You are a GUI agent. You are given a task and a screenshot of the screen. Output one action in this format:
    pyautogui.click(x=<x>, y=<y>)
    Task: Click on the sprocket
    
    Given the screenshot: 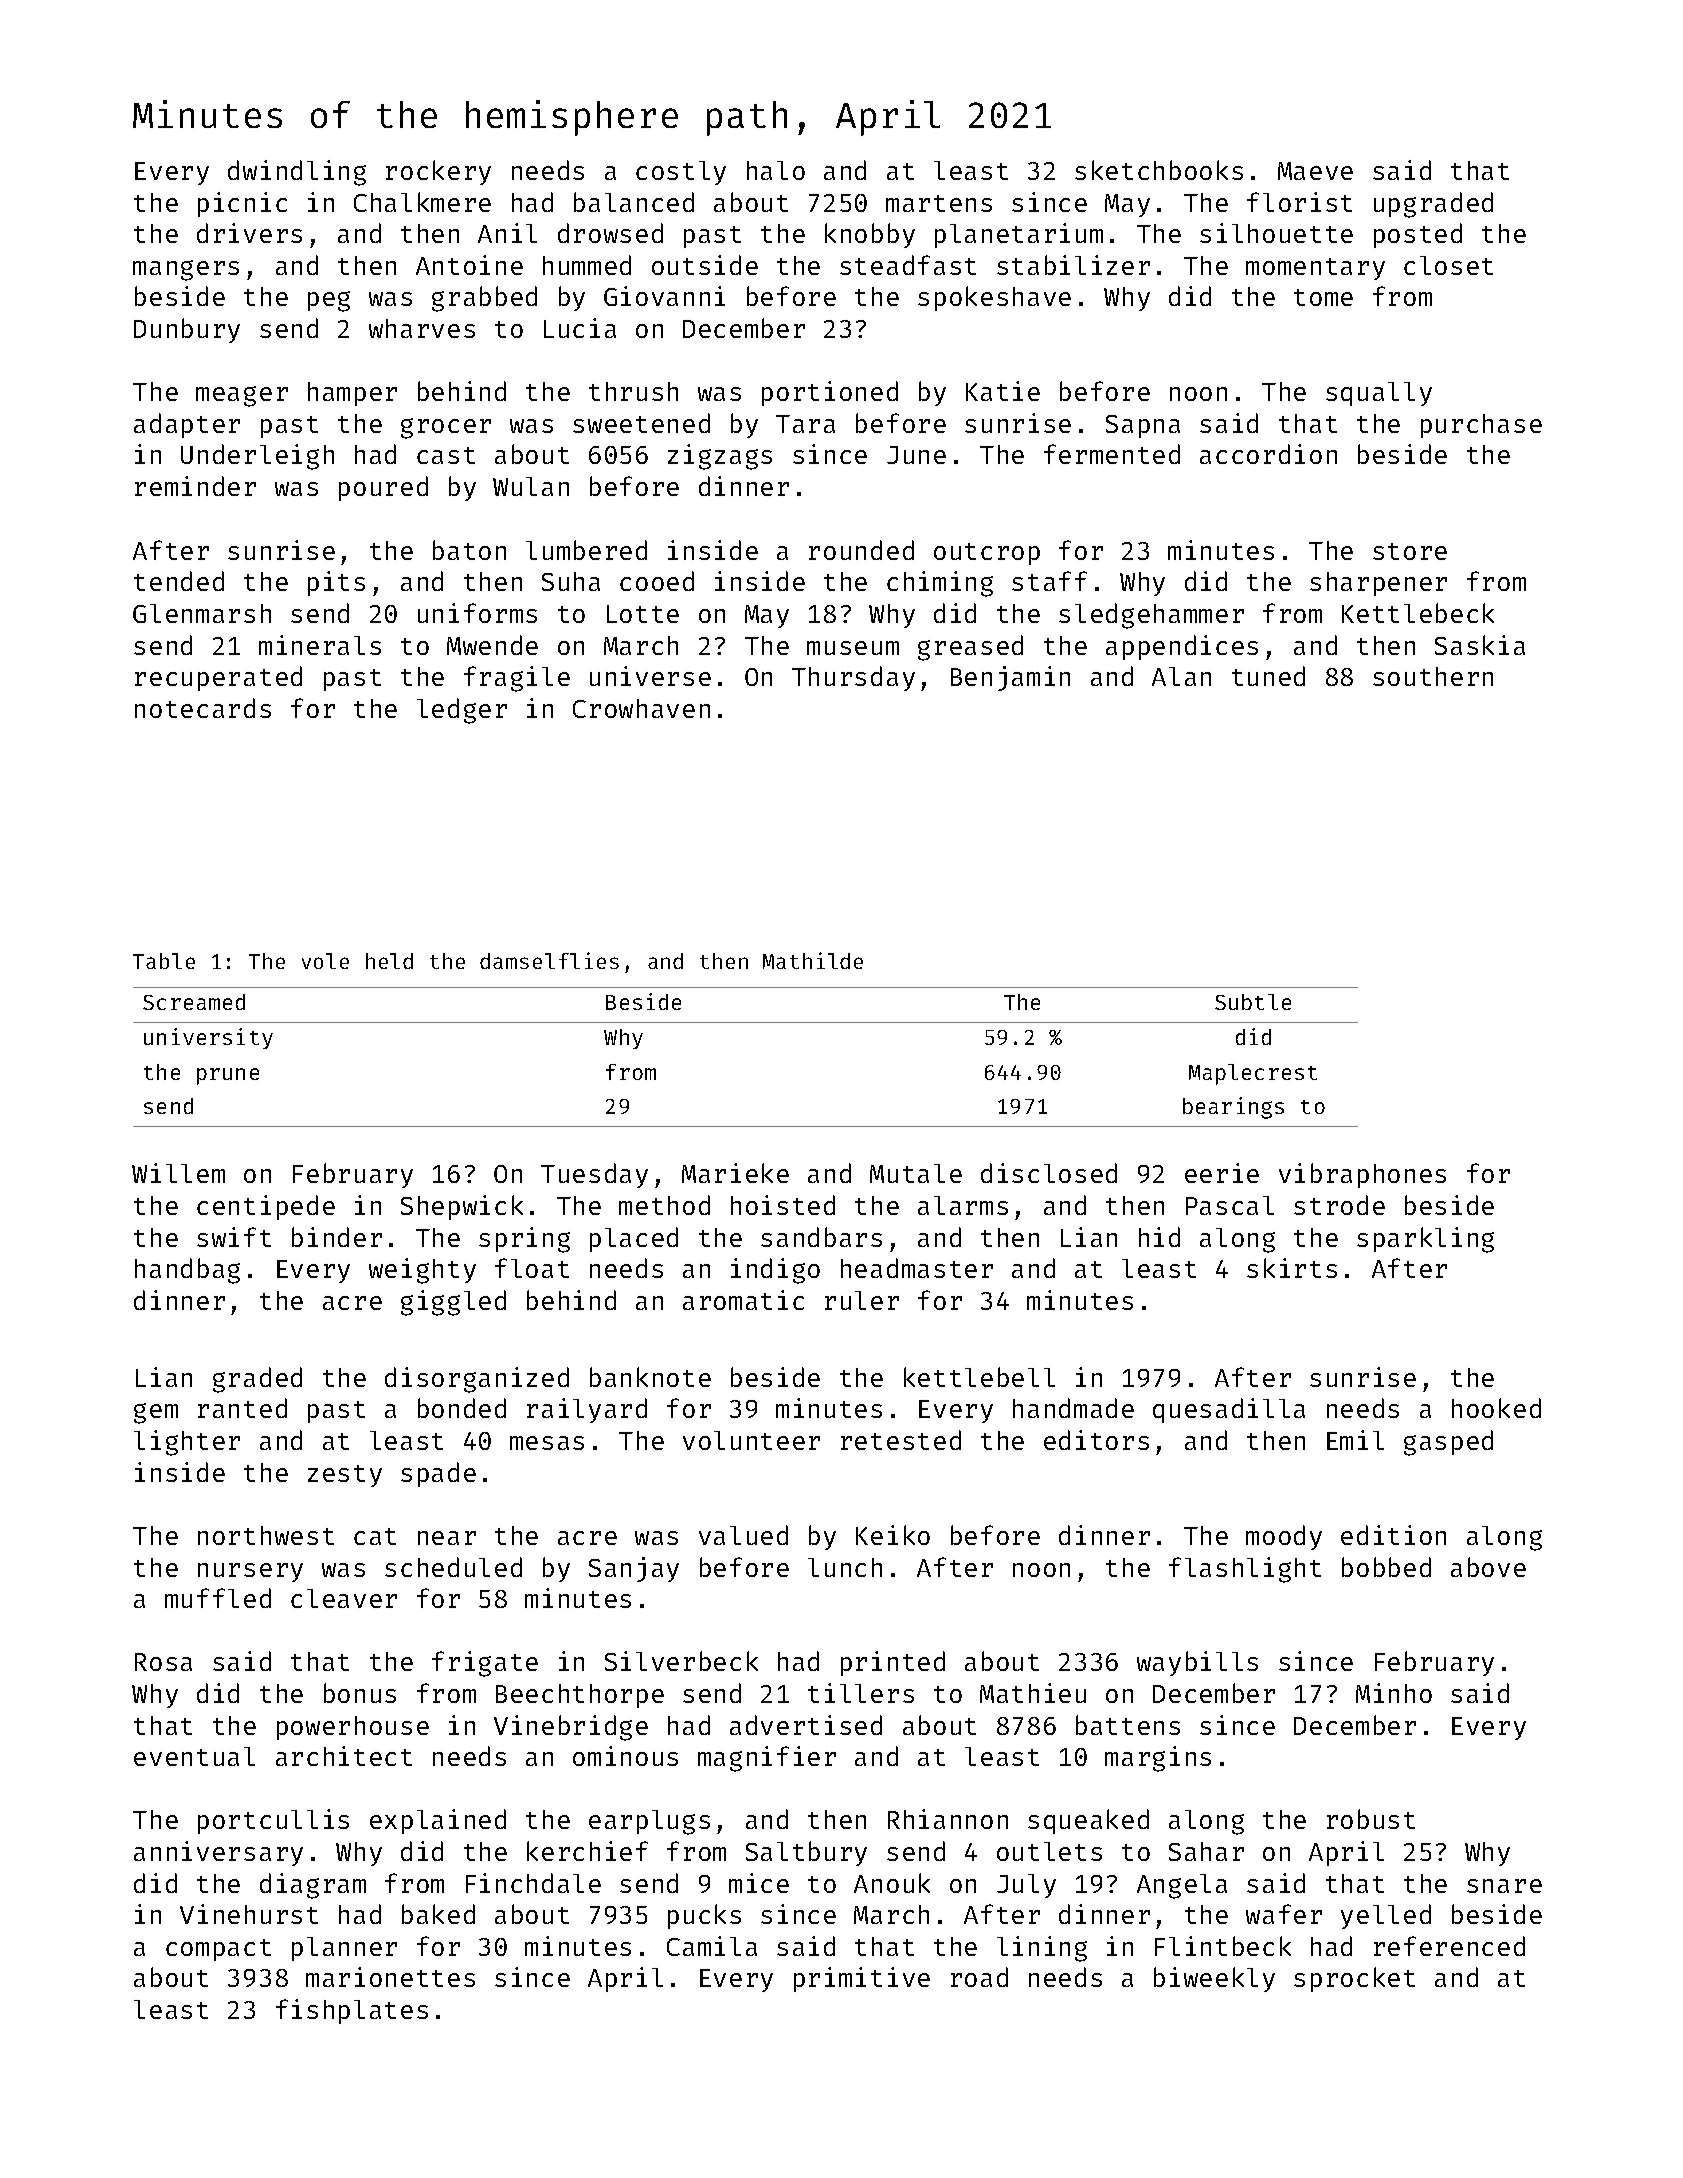 What is the action you would take?
    pyautogui.click(x=1354, y=1979)
